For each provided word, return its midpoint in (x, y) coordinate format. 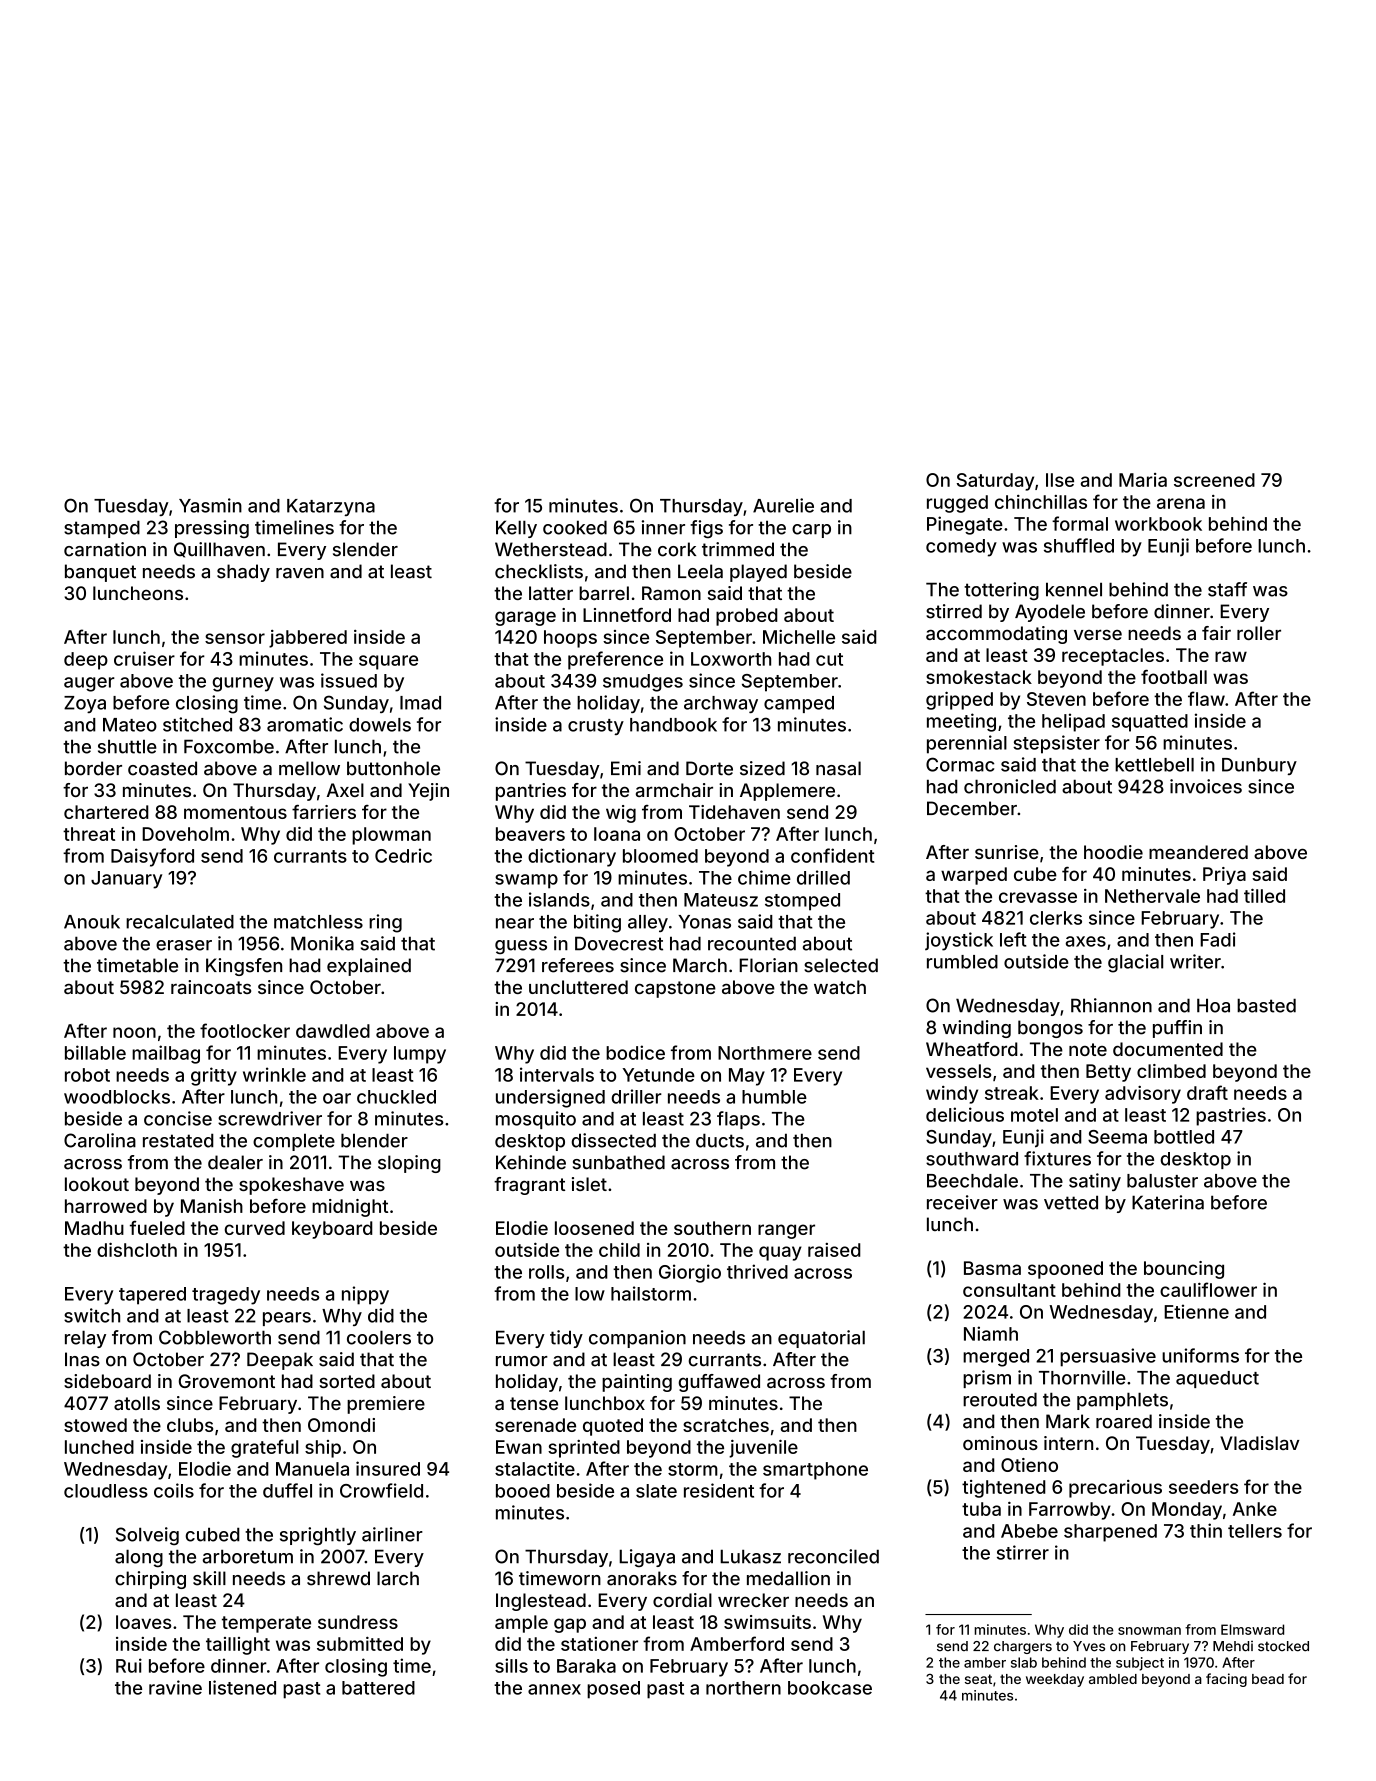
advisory (1143, 1095)
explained (369, 967)
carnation (105, 549)
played (758, 573)
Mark (1068, 1421)
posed (613, 1690)
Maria (1143, 480)
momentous (235, 812)
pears (287, 1319)
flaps (738, 1120)
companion (637, 1339)
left (1013, 939)
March (700, 965)
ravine (175, 1687)
